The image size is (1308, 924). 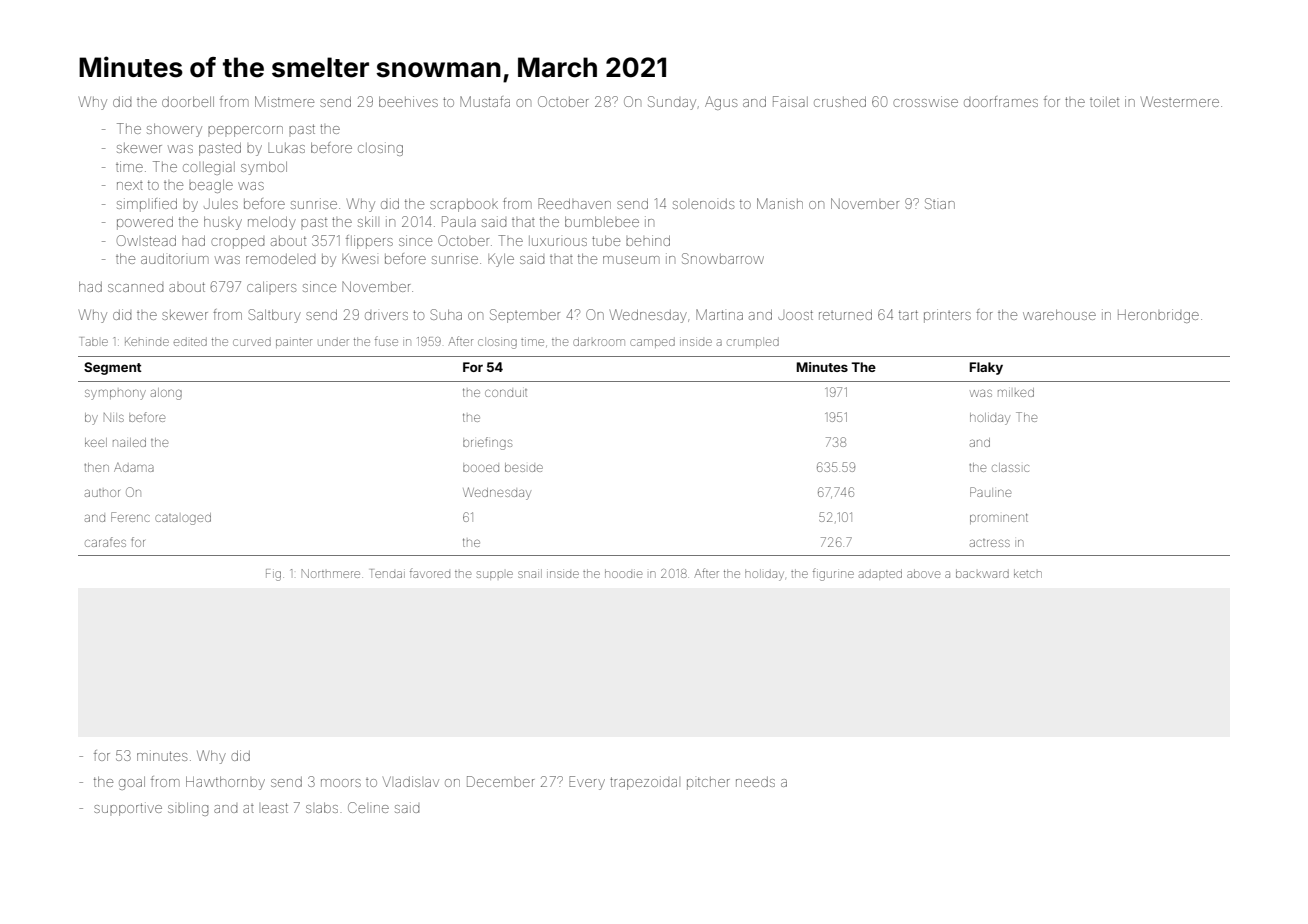 What do you see at coordinates (280, 259) in the document?
I see `remodeled` at bounding box center [280, 259].
